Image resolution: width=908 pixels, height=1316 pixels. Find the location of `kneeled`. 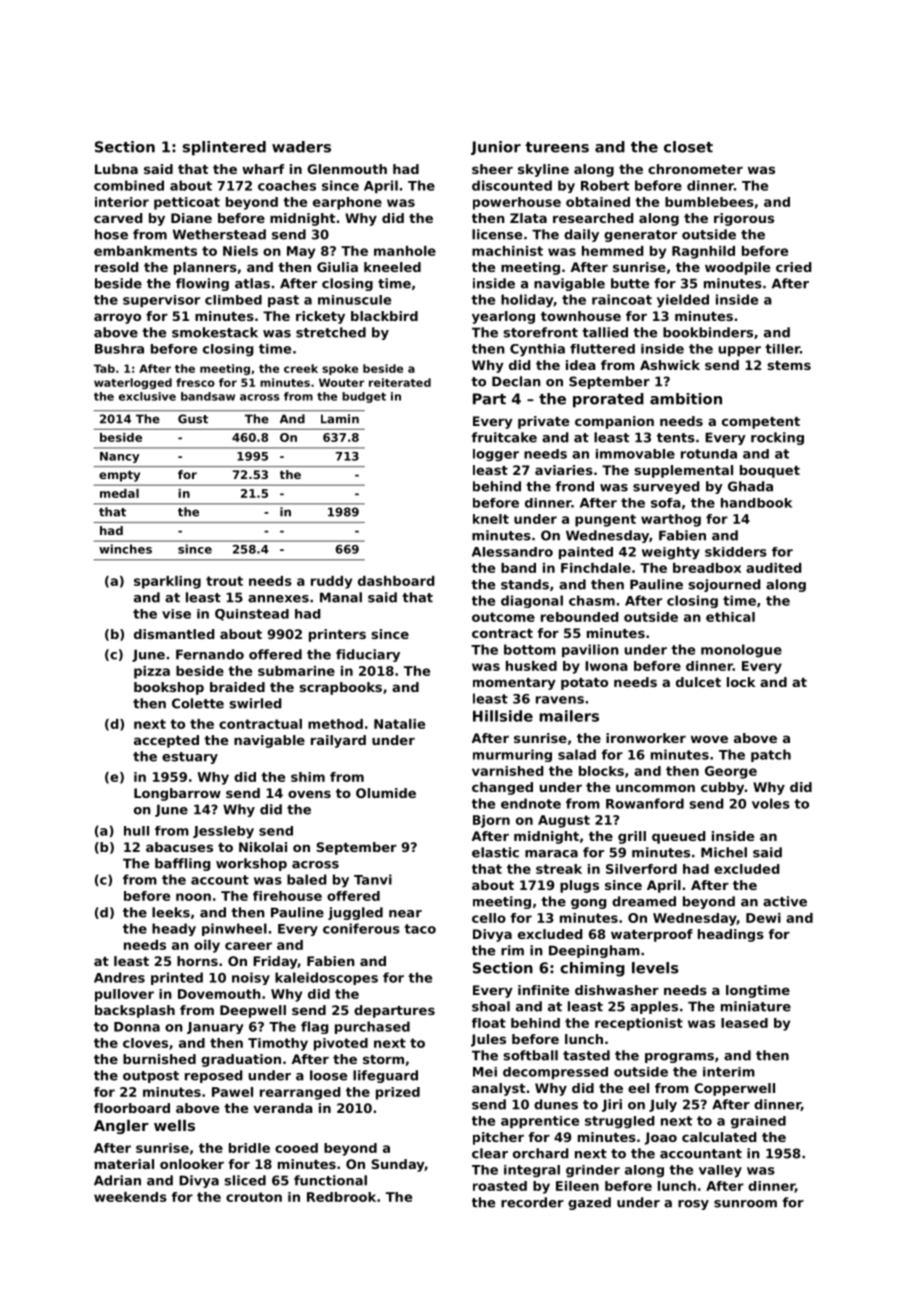

kneeled is located at coordinates (392, 267).
